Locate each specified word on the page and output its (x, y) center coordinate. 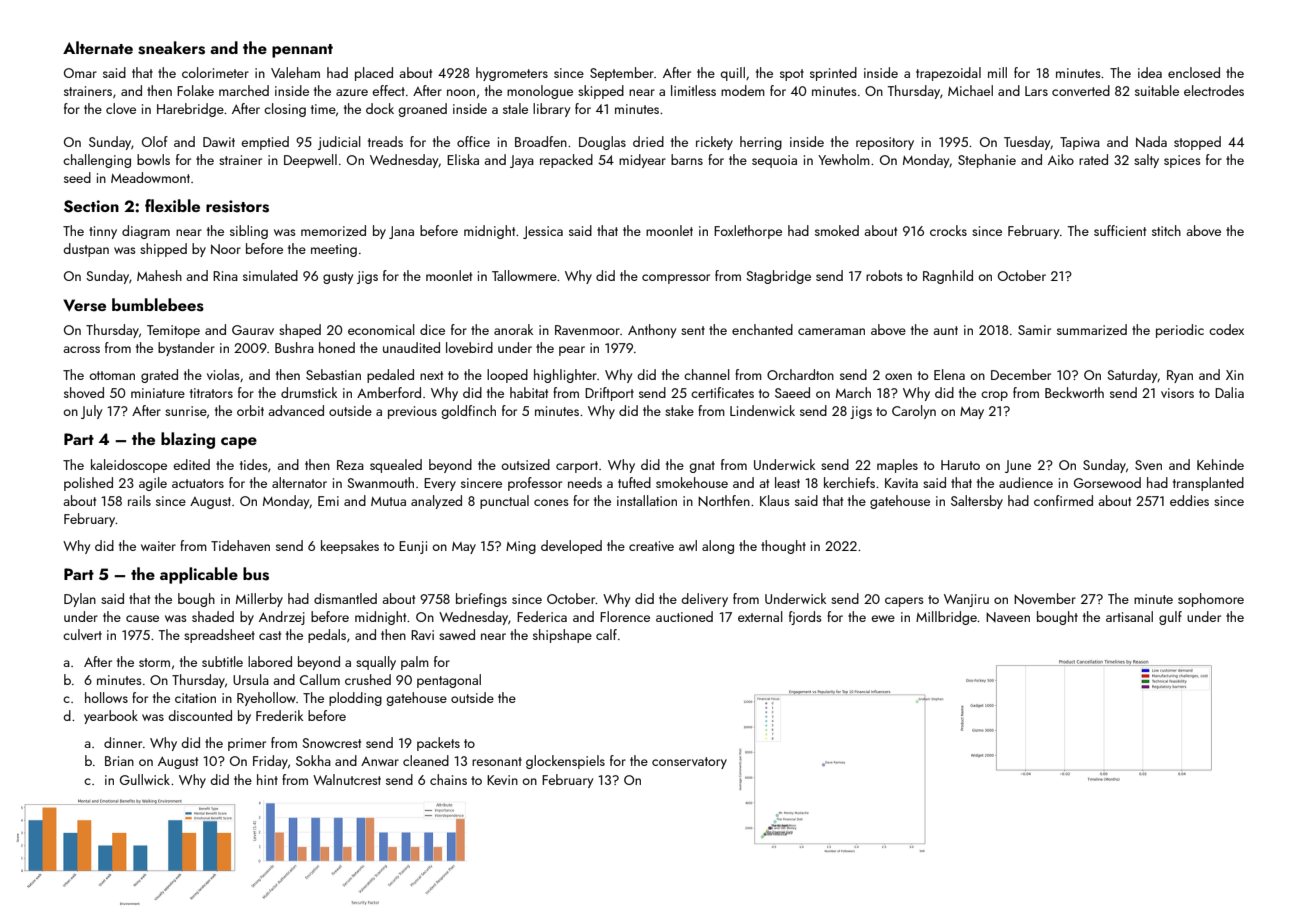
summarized (1092, 329)
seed (77, 177)
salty (1146, 161)
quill (732, 74)
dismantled (345, 598)
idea (1150, 72)
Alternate (98, 47)
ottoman (112, 375)
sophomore (1211, 600)
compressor (676, 279)
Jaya (522, 161)
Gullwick (145, 779)
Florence (625, 616)
